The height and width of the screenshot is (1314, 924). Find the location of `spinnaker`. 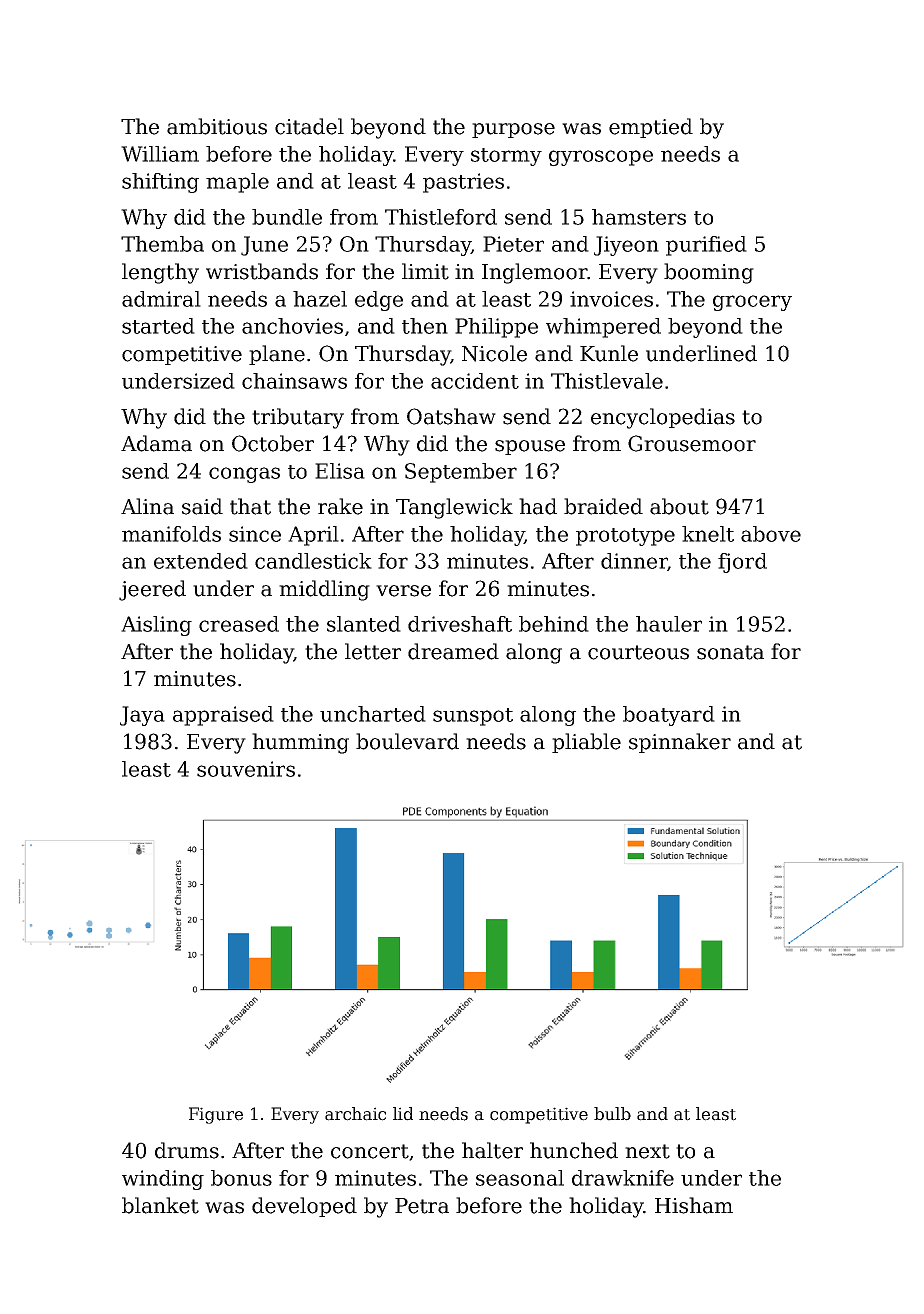

spinnaker is located at coordinates (680, 743).
